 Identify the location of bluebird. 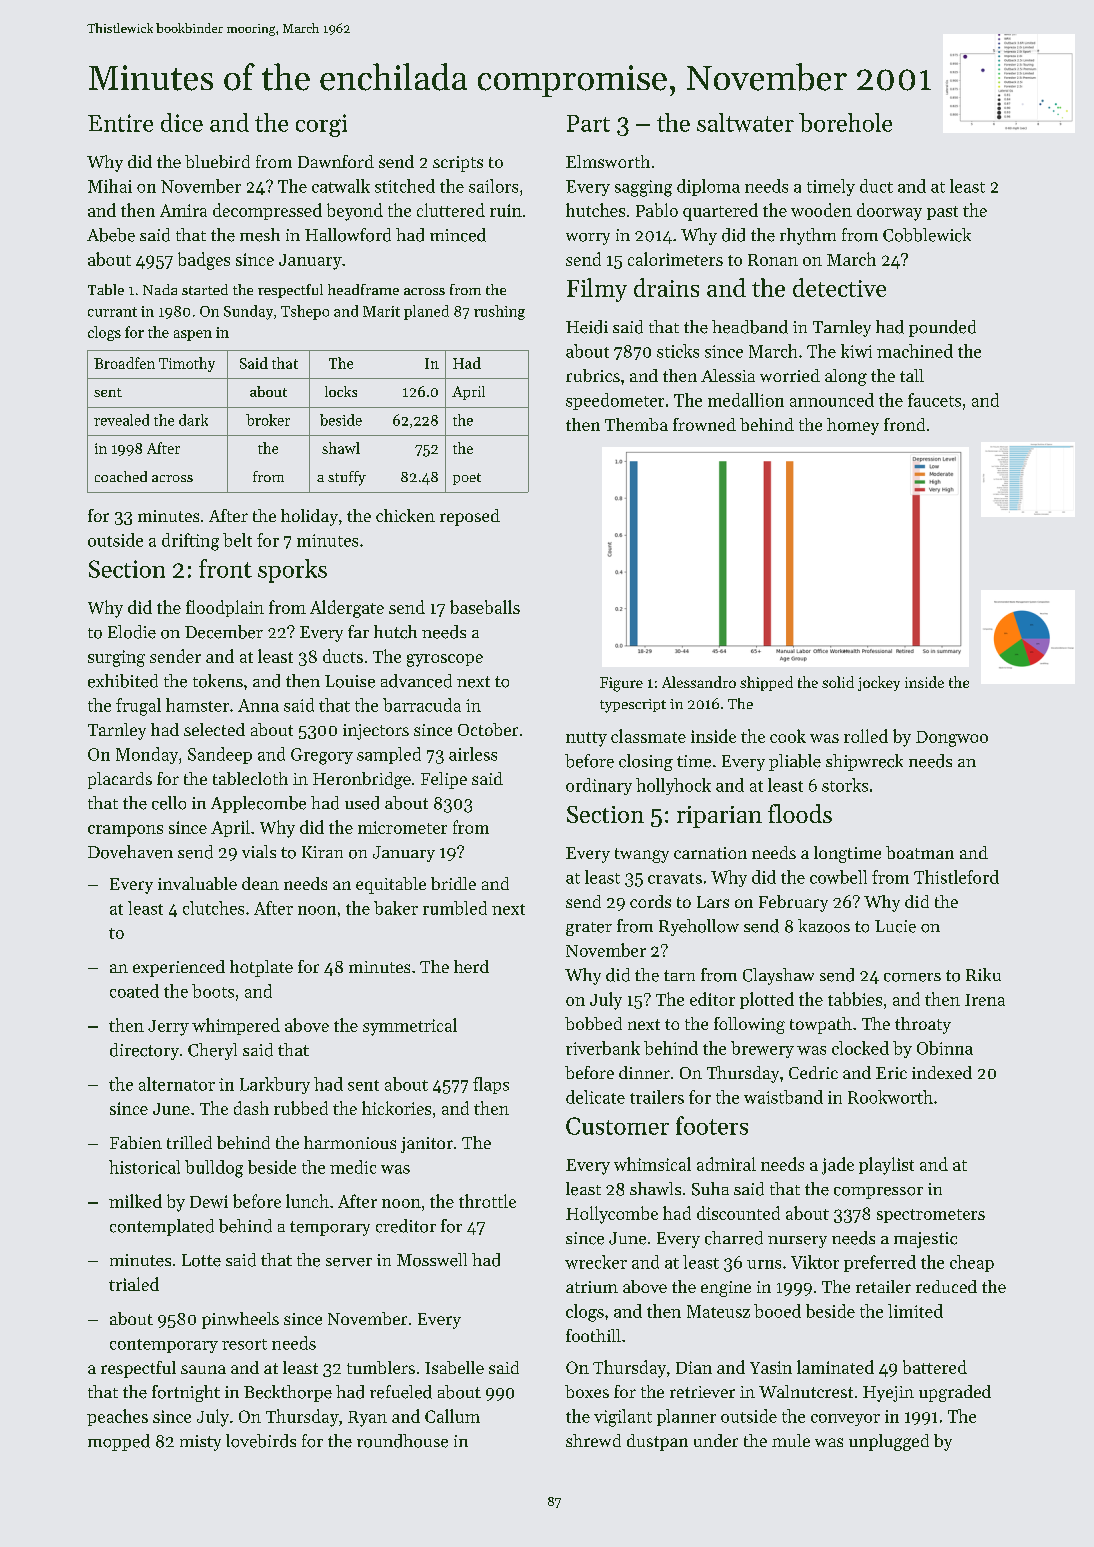
(217, 161).
